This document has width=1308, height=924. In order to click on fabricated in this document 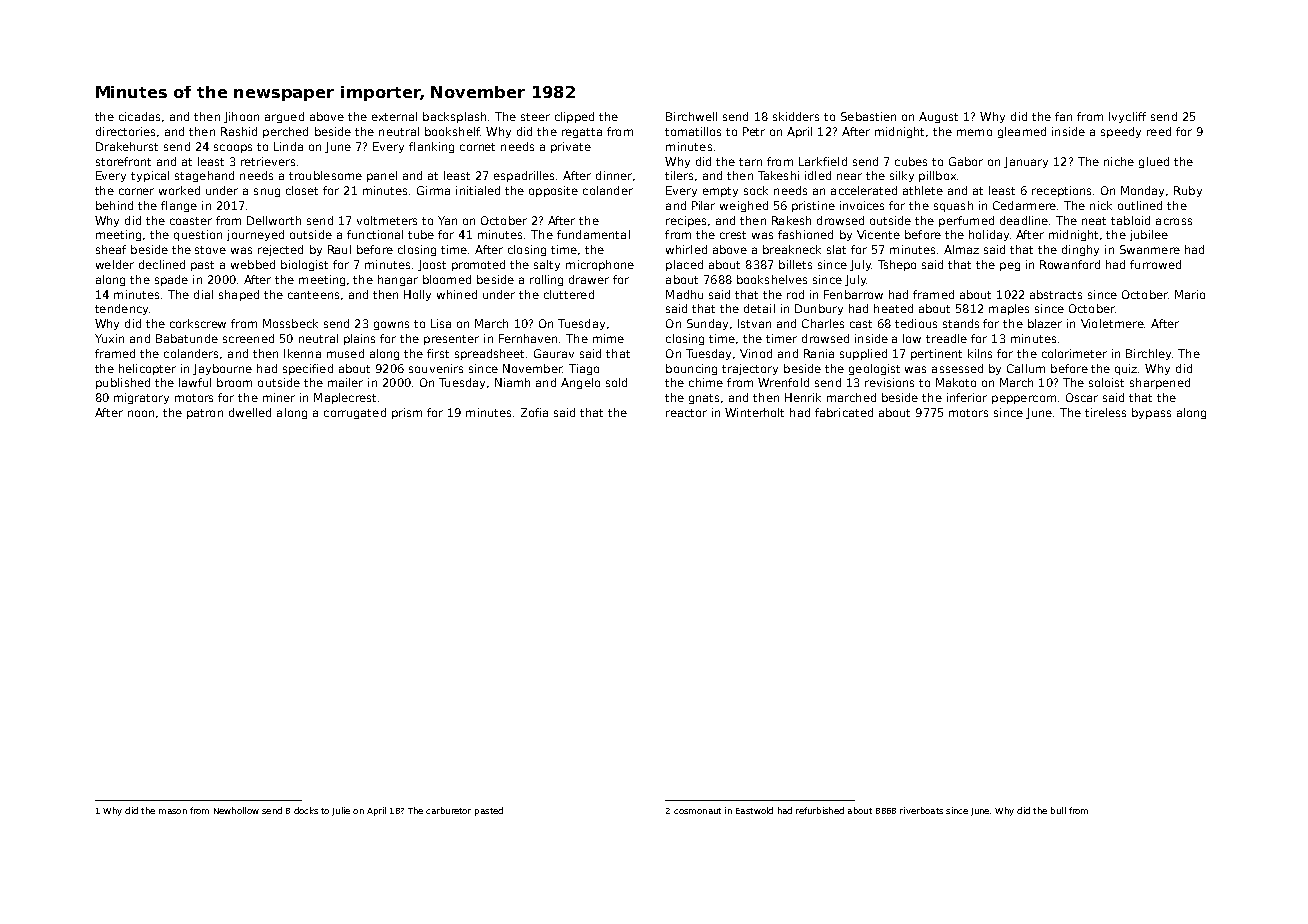, I will do `click(844, 412)`.
